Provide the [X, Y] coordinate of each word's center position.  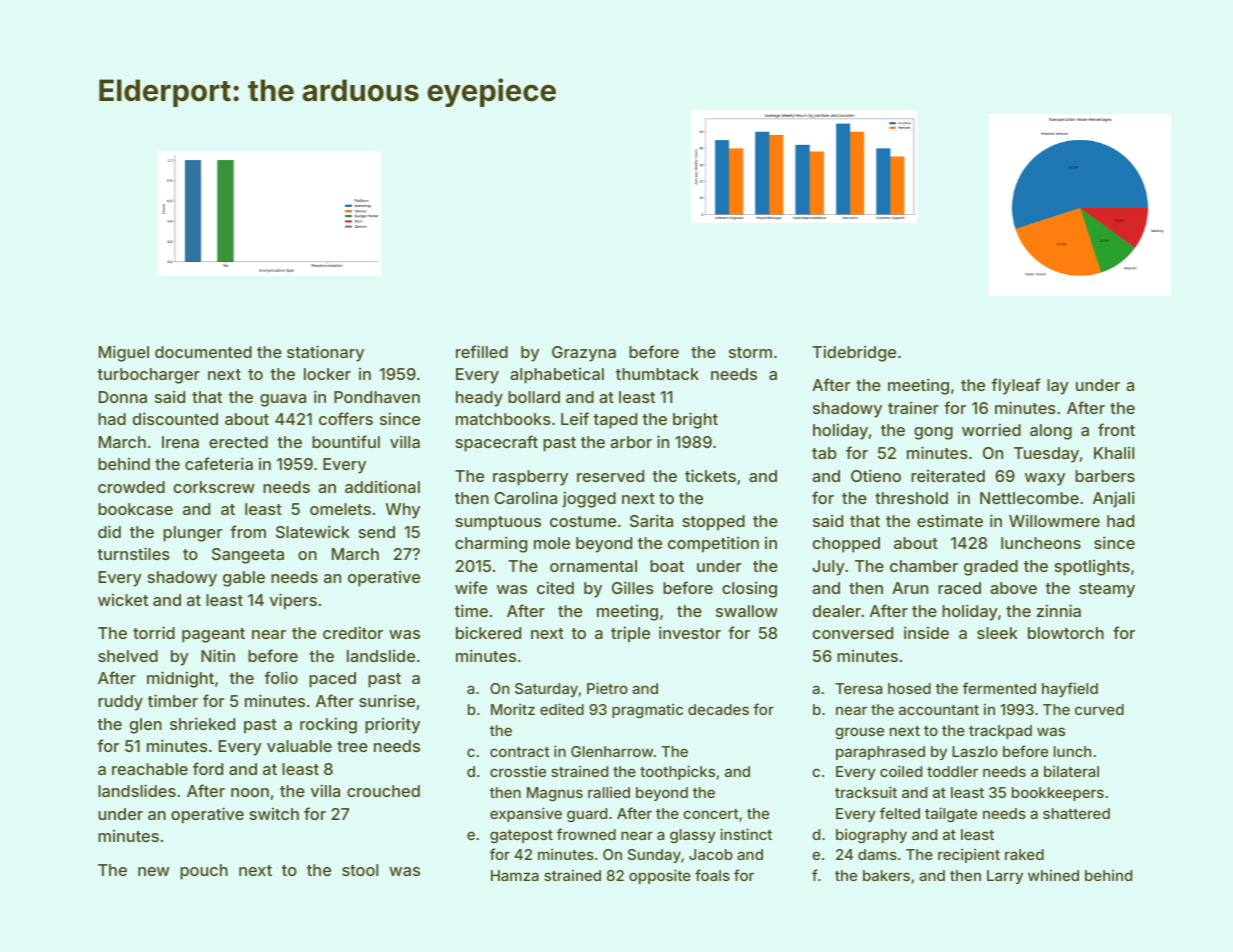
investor [690, 632]
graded [991, 568]
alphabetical [557, 376]
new [153, 871]
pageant [213, 635]
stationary [325, 353]
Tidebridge [854, 353]
